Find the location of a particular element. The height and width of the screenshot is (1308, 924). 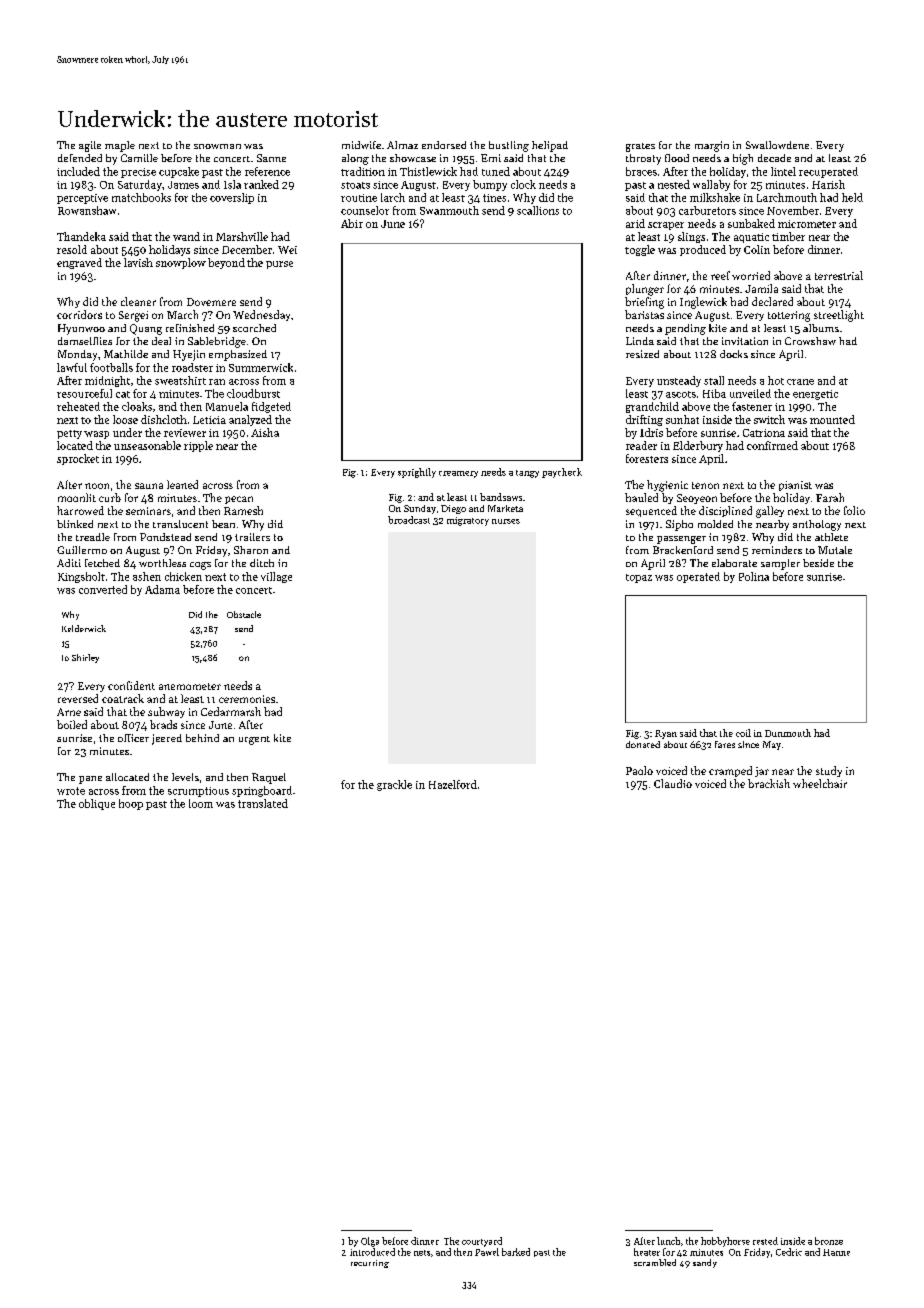

ceremonies is located at coordinates (247, 699).
